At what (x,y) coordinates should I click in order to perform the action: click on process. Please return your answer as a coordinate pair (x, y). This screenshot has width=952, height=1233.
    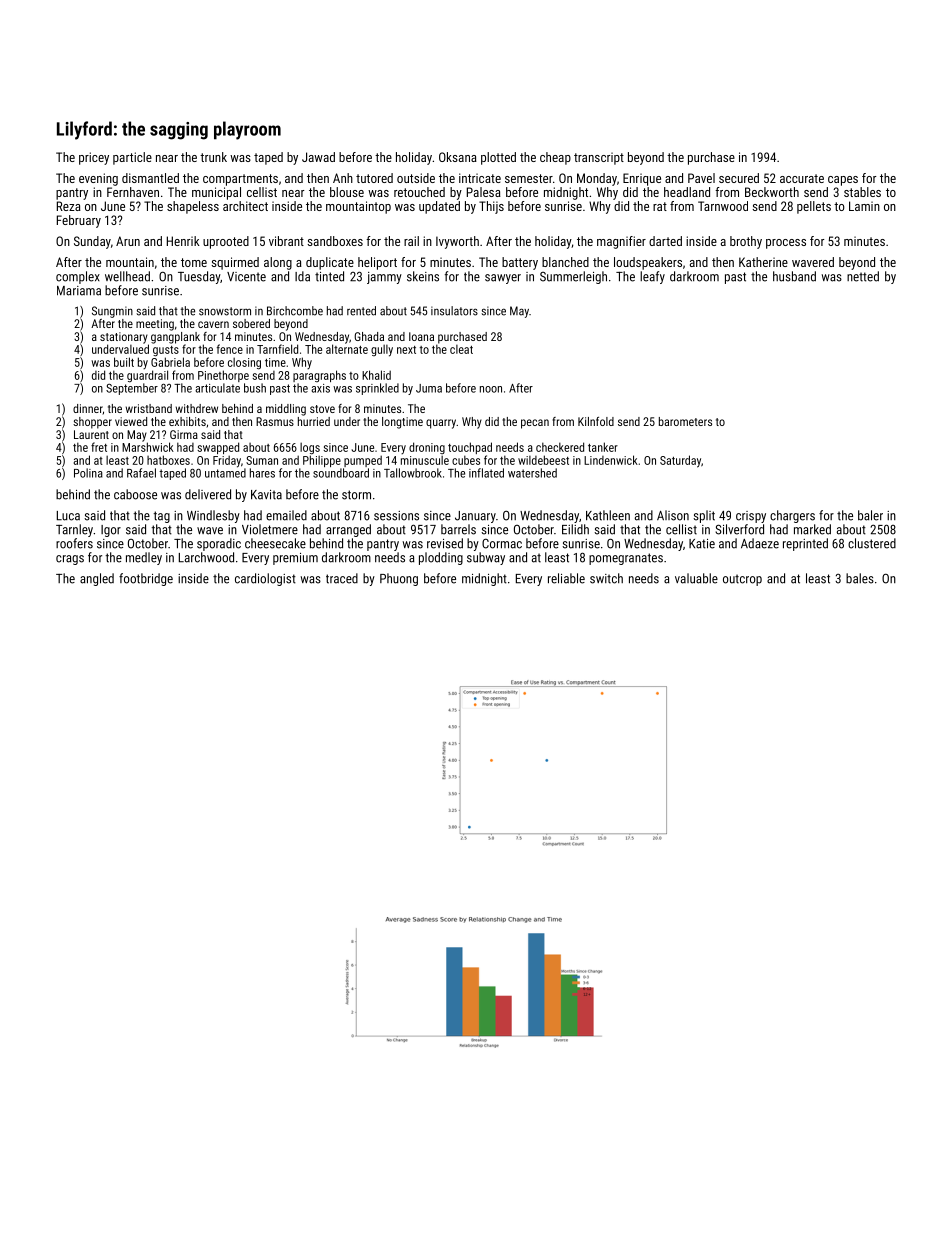
    Looking at the image, I should click on (786, 244).
